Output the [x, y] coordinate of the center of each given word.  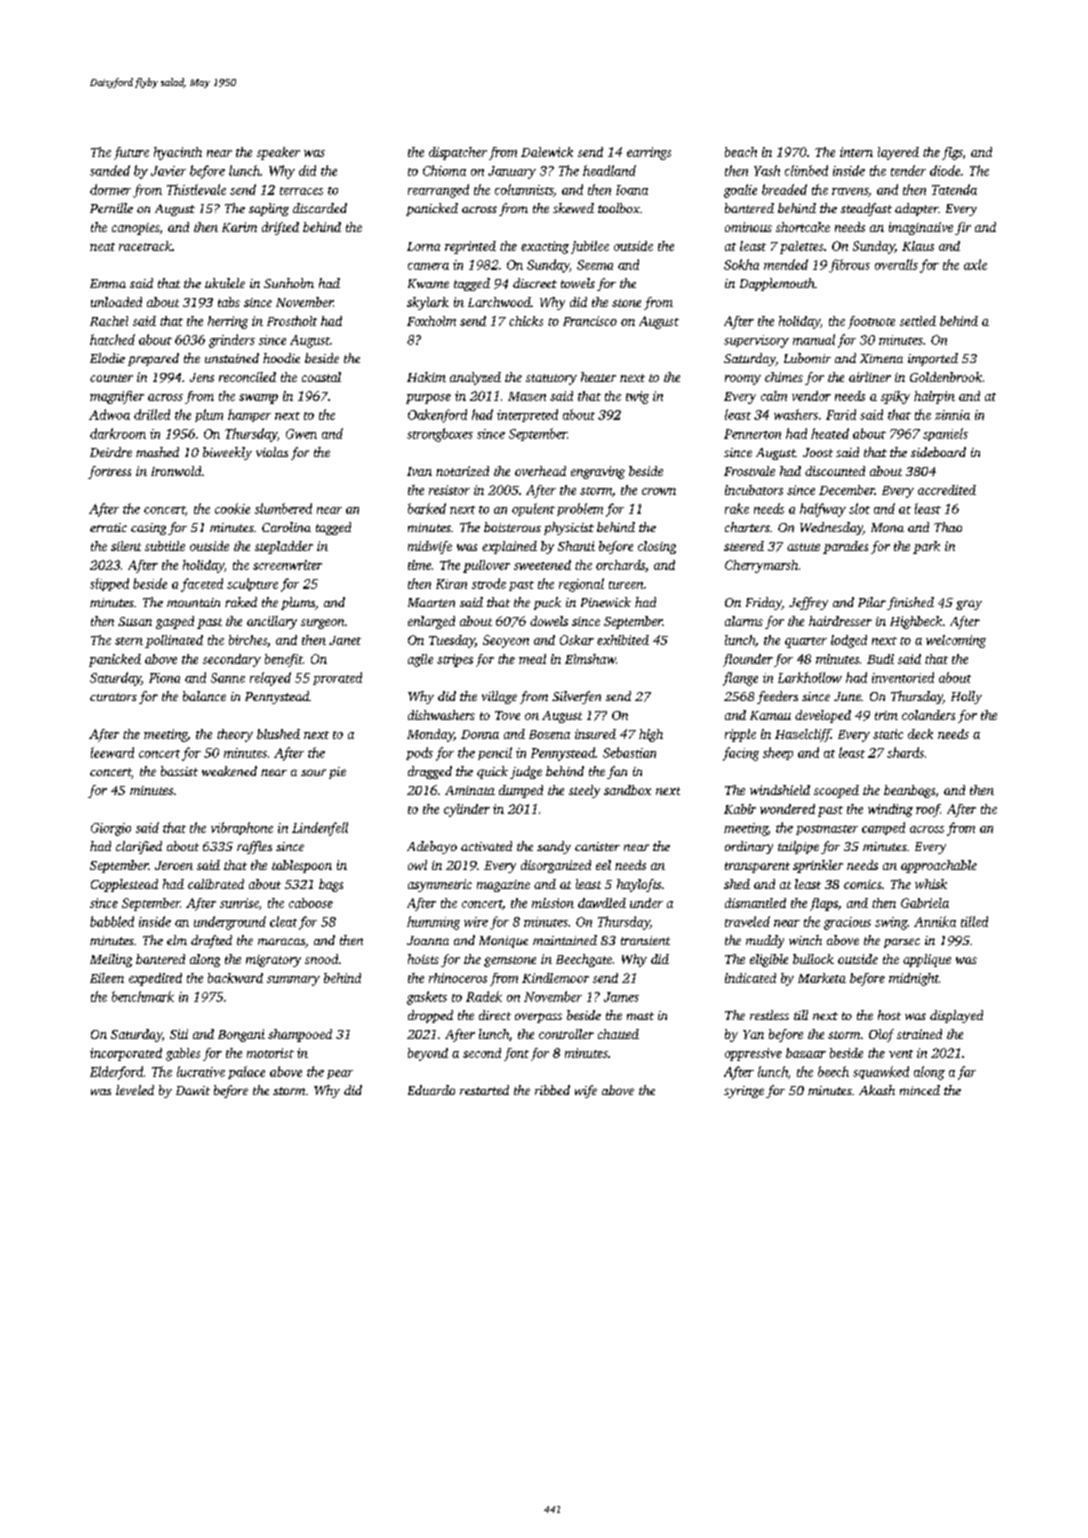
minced [920, 1090]
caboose [311, 903]
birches [248, 640]
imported [933, 359]
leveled [135, 1090]
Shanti [576, 546]
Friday [764, 603]
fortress [109, 472]
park [926, 547]
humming [433, 923]
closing [657, 547]
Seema [595, 265]
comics [862, 884]
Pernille [111, 208]
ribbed [552, 1090]
